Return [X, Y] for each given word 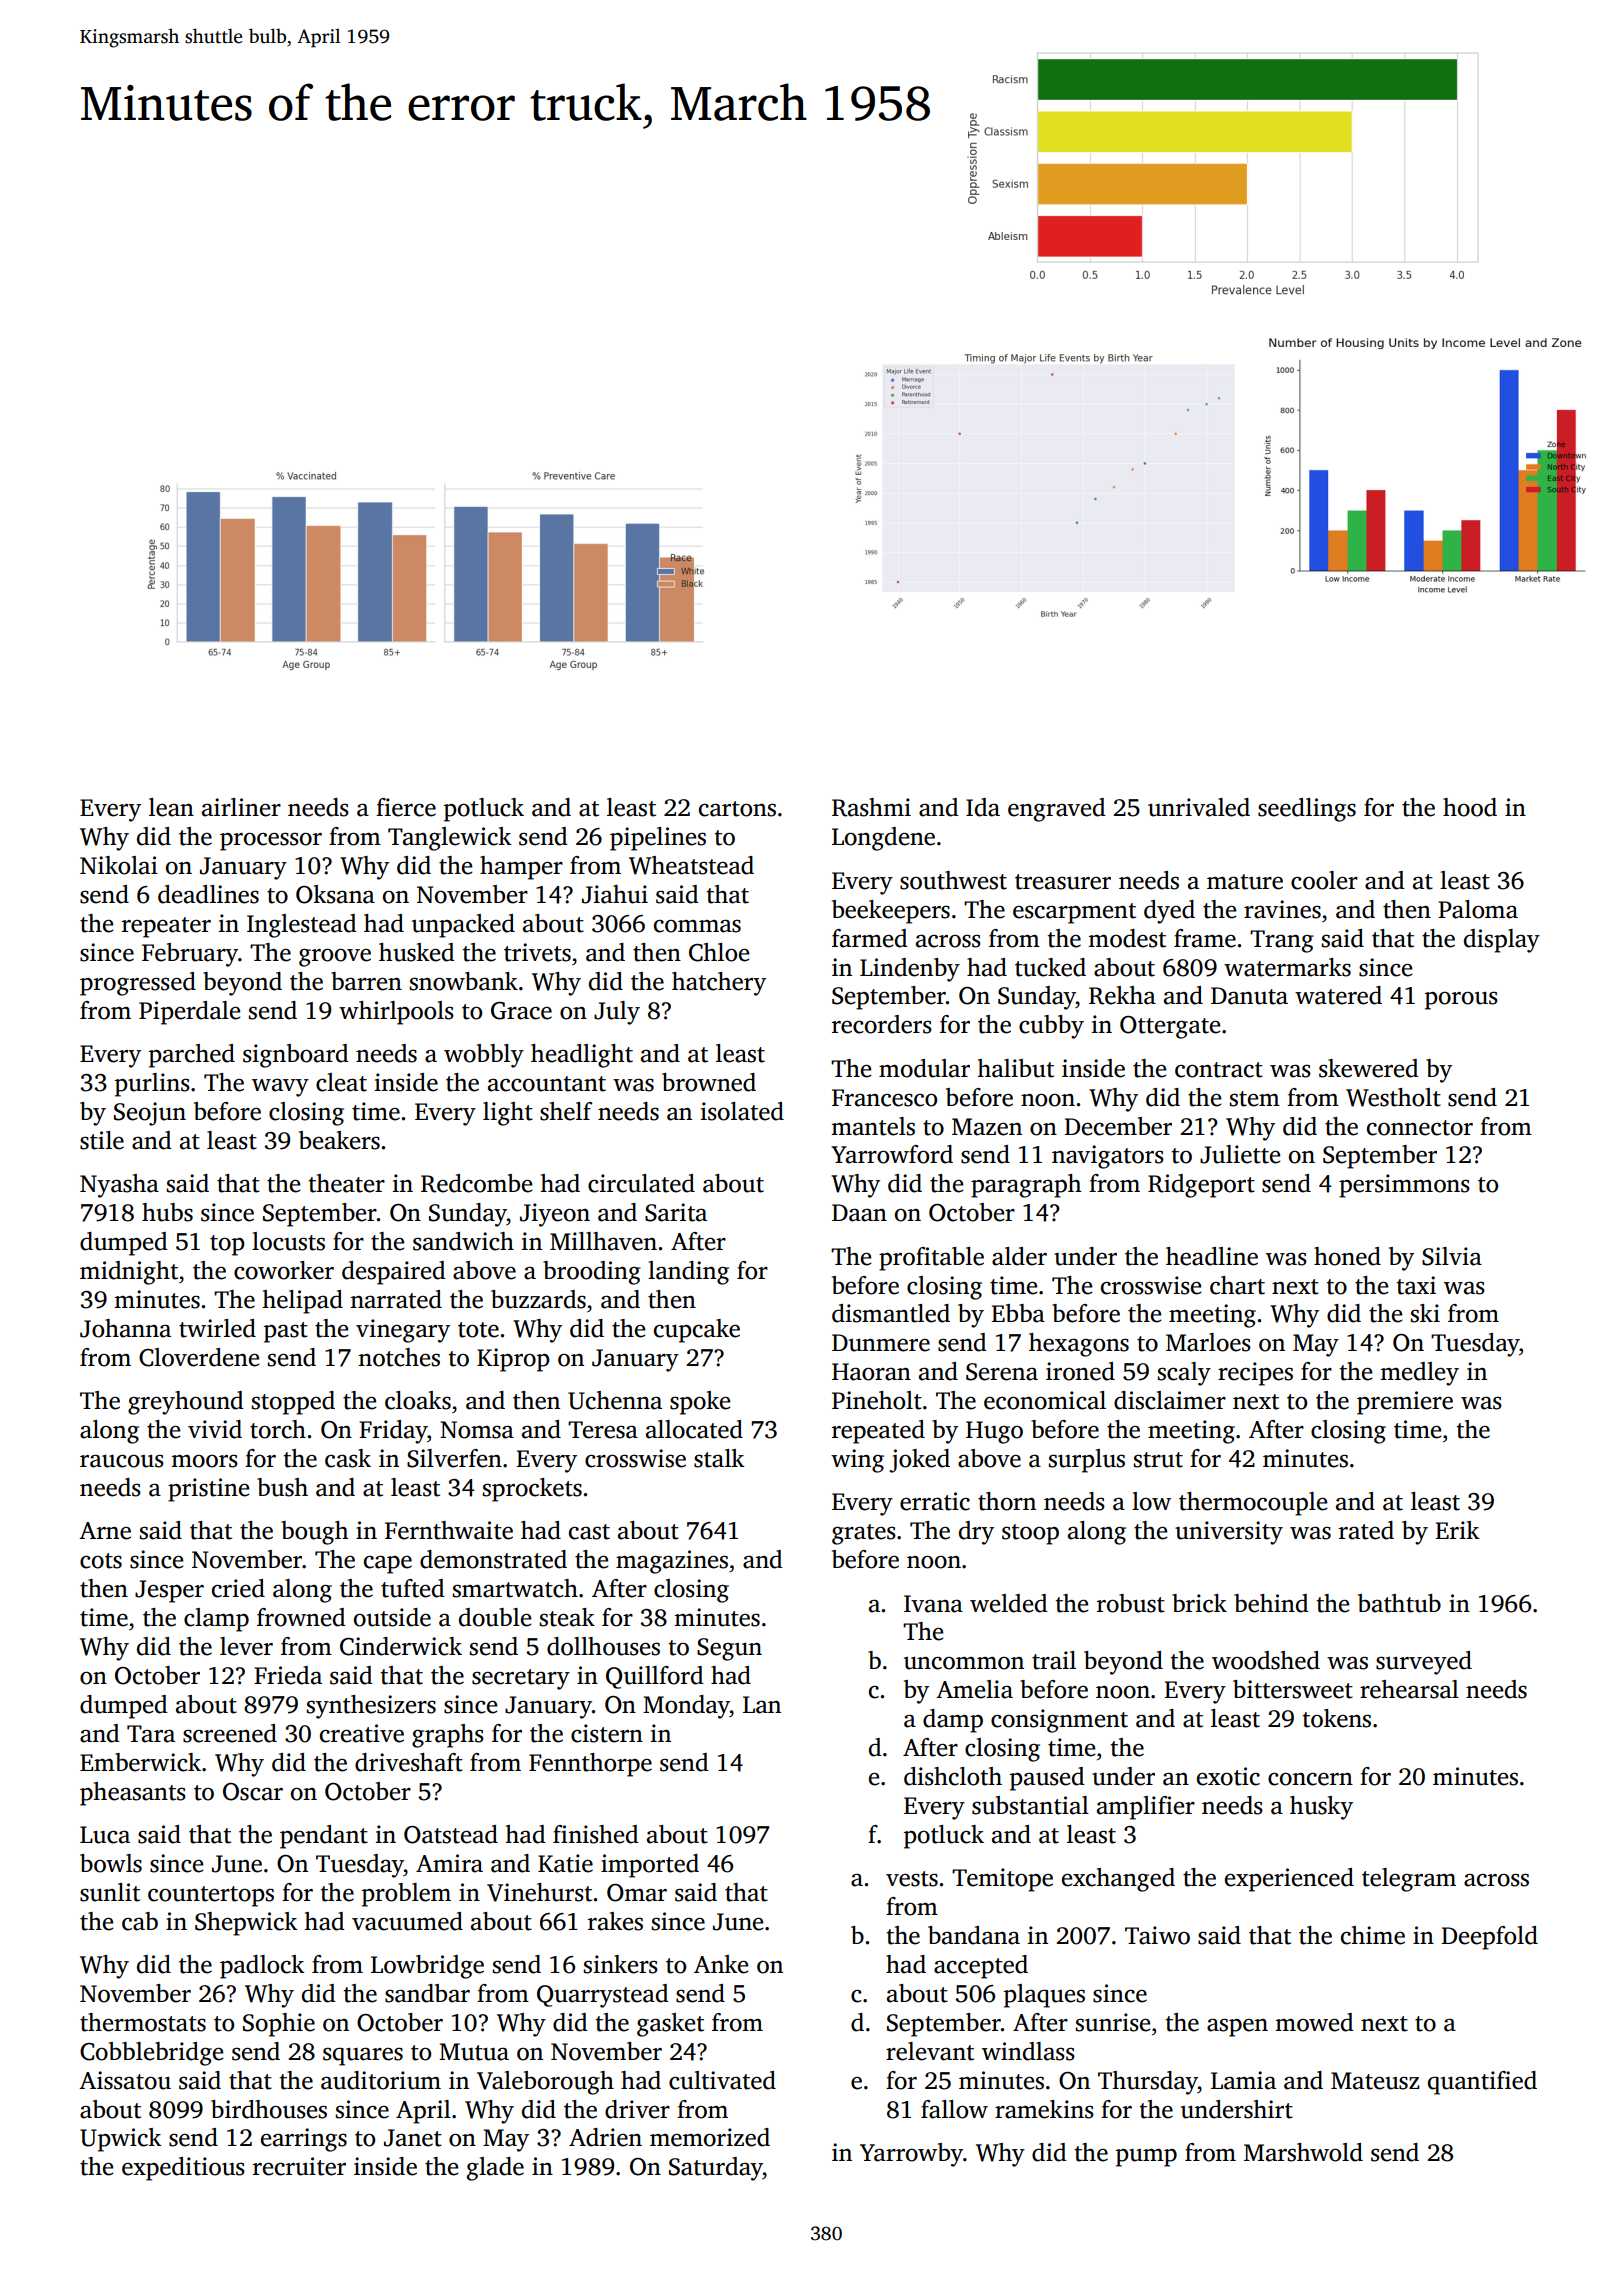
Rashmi [871, 807]
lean [171, 807]
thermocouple [1253, 1504]
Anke [721, 1964]
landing [688, 1273]
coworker [284, 1270]
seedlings [1307, 810]
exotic [1228, 1776]
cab [140, 1921]
